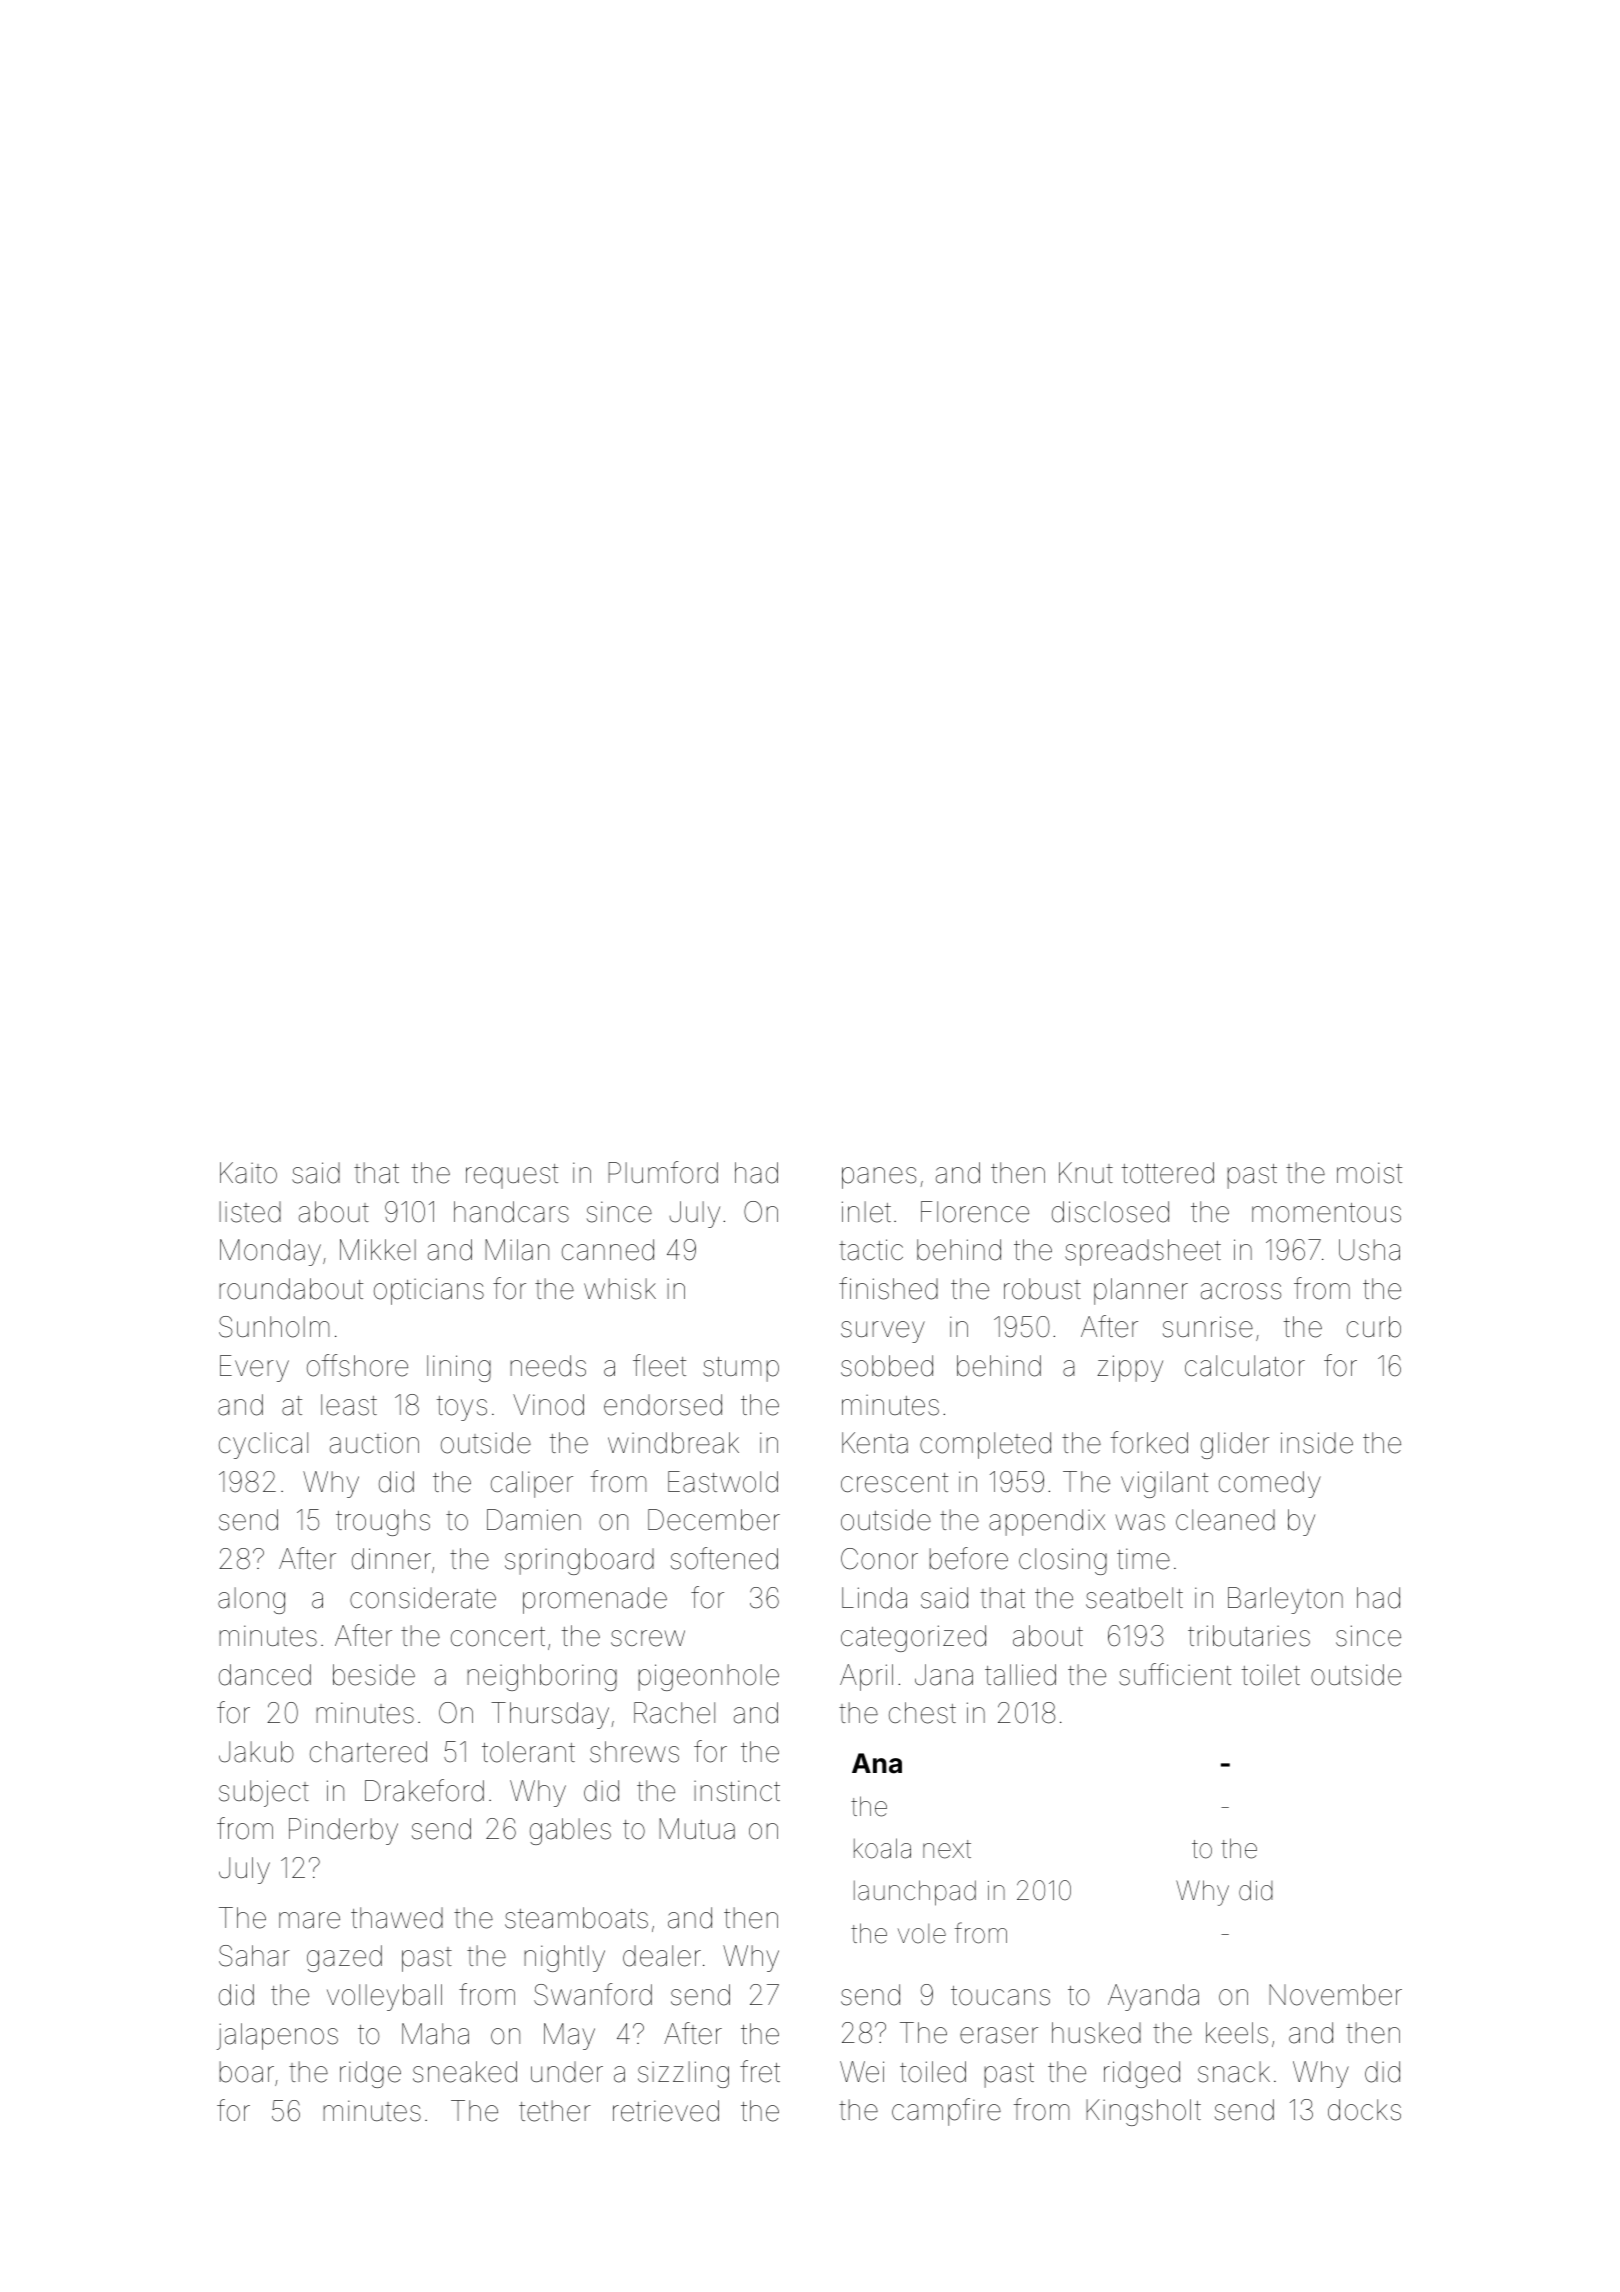 This image has width=1620, height=2292. Describe the element at coordinates (512, 1176) in the image. I see `request` at that location.
